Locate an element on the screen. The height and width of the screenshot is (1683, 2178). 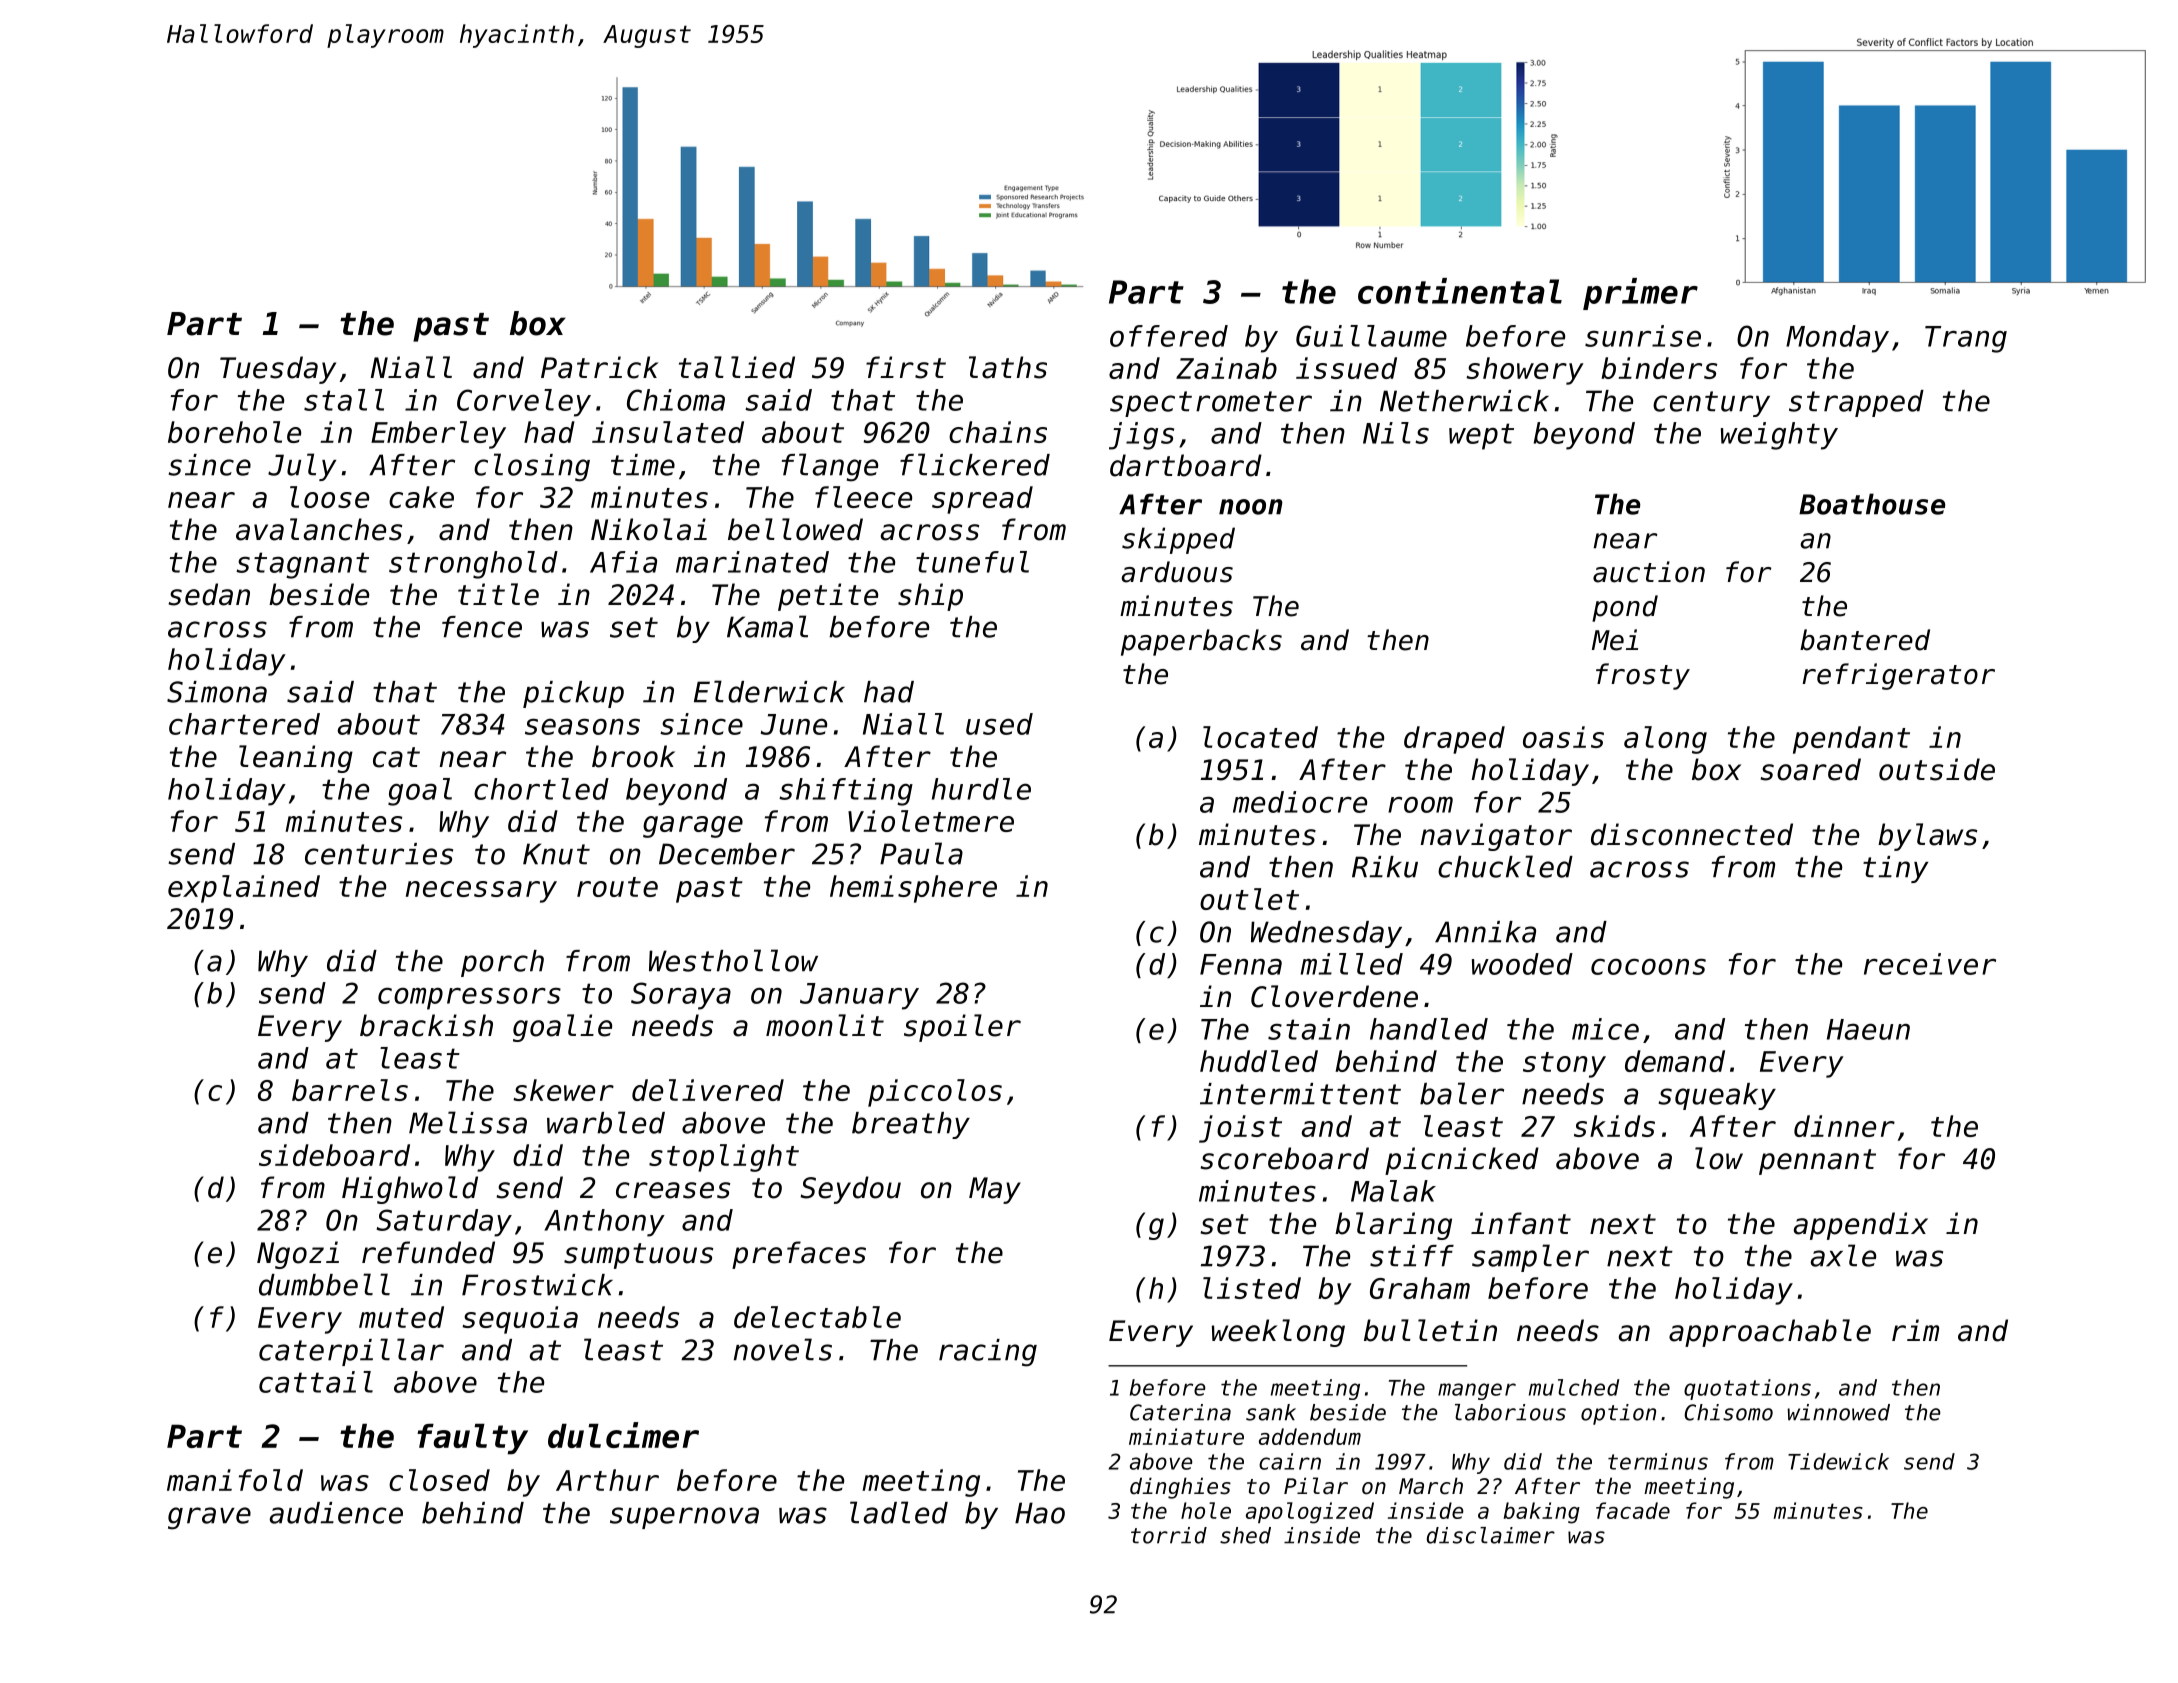
binders is located at coordinates (1659, 368).
